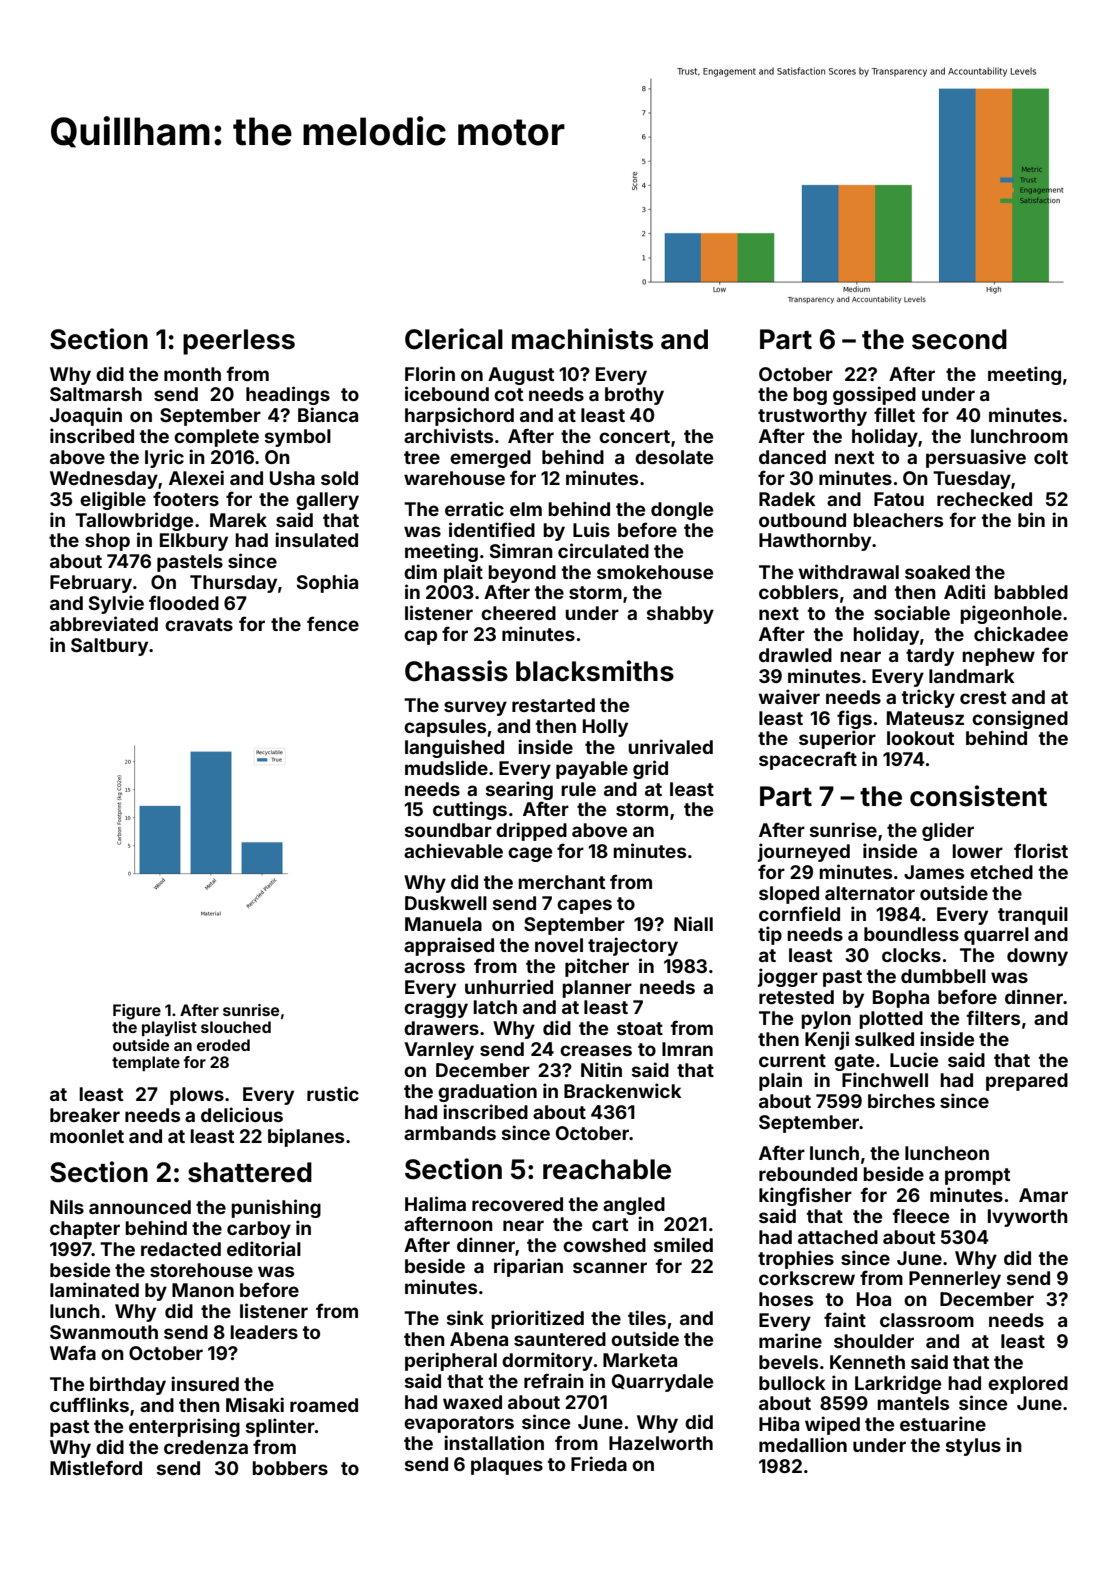 Image resolution: width=1118 pixels, height=1581 pixels. I want to click on lyric, so click(164, 458).
